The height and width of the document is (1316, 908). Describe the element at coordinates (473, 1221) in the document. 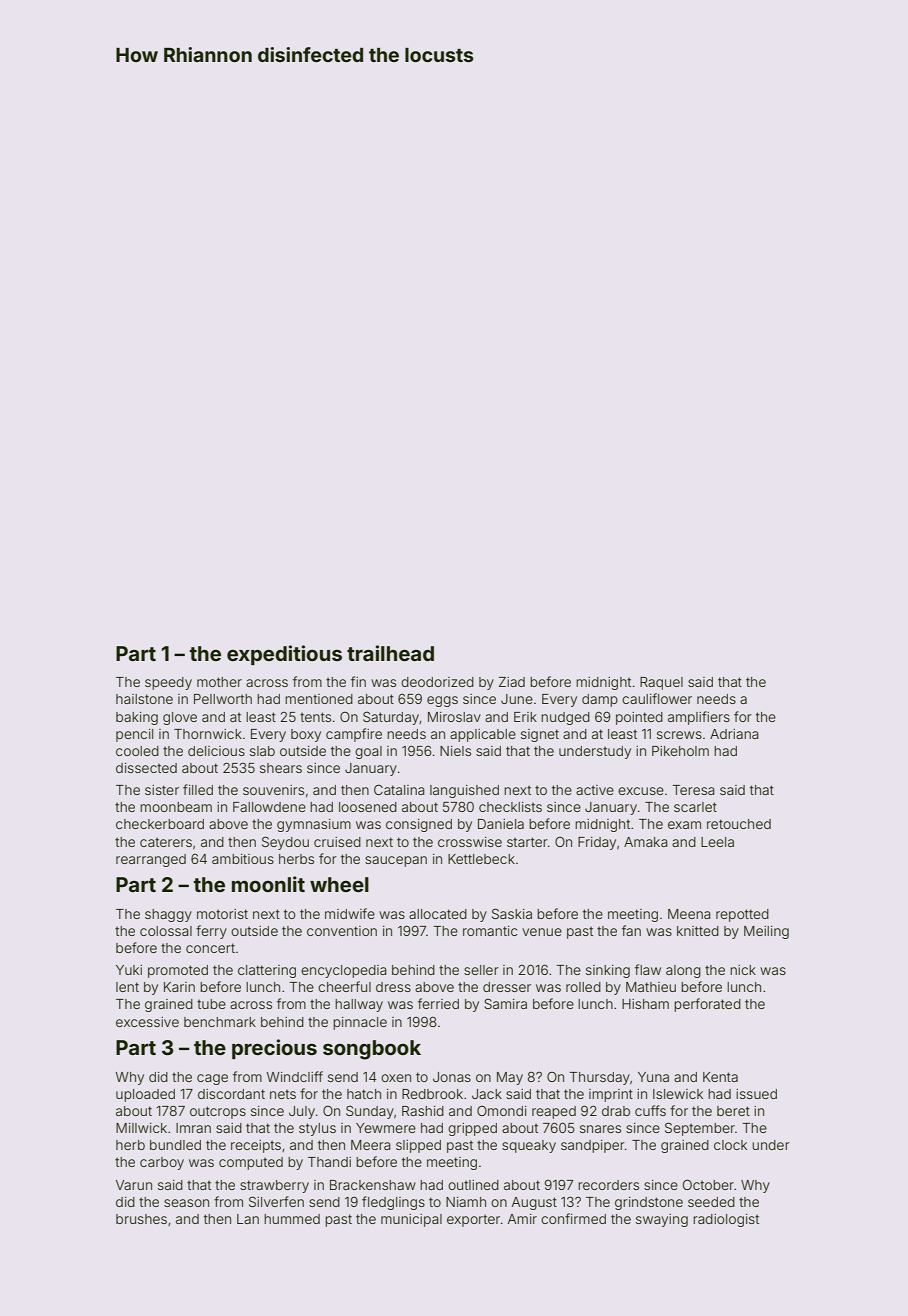

I see `exporter` at that location.
